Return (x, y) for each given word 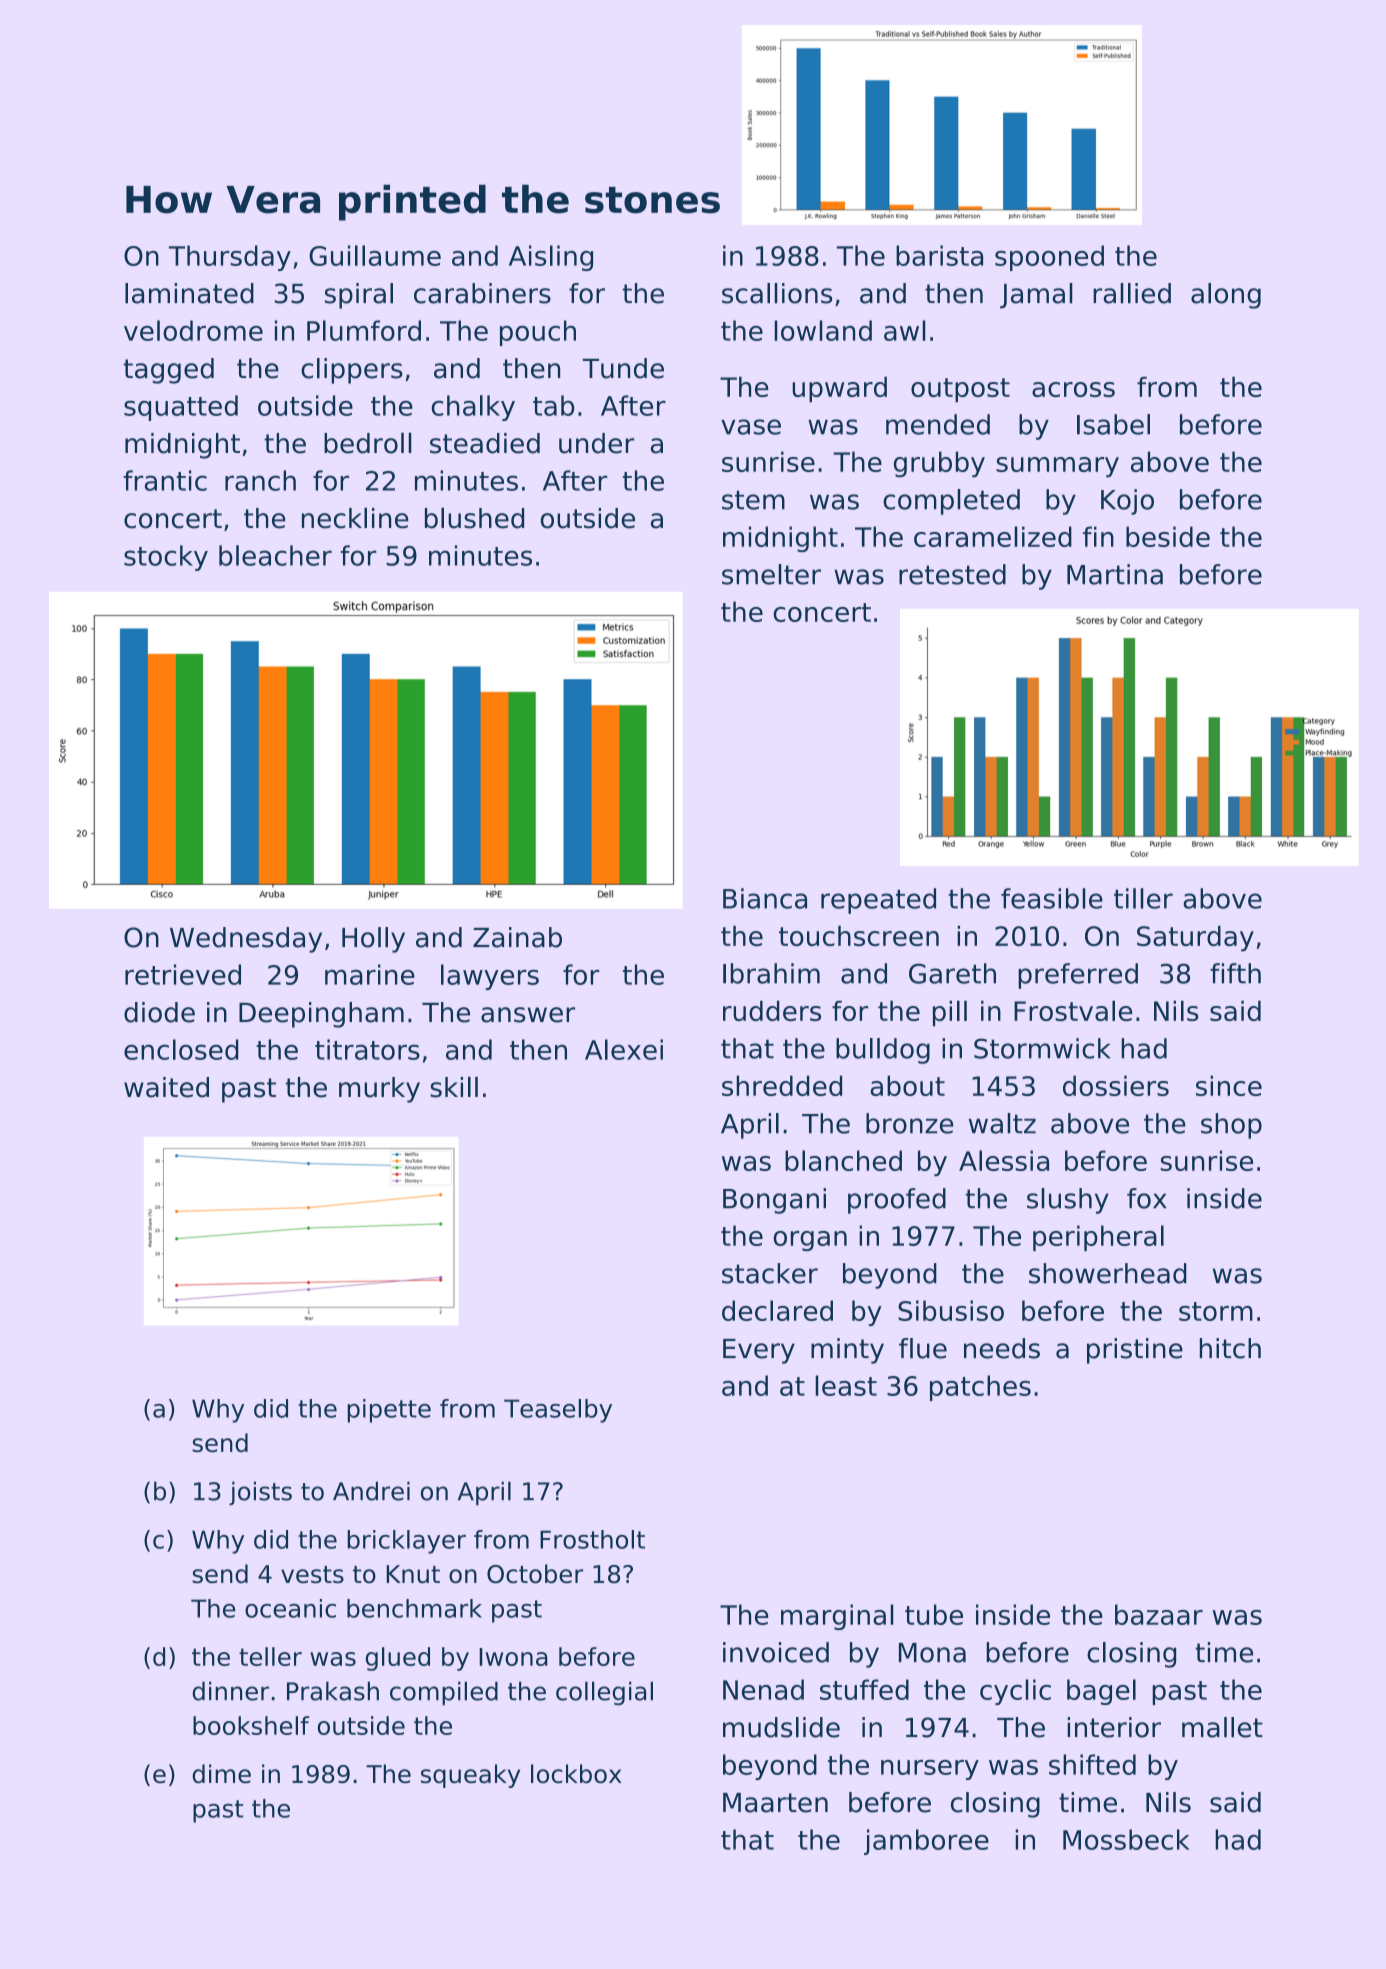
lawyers (490, 977)
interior (1114, 1727)
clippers (352, 371)
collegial (604, 1693)
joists (260, 1493)
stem (753, 500)
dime (221, 1774)
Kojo (1127, 502)
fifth (1235, 973)
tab (553, 405)
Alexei (624, 1049)
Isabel (1113, 424)
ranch (260, 480)
